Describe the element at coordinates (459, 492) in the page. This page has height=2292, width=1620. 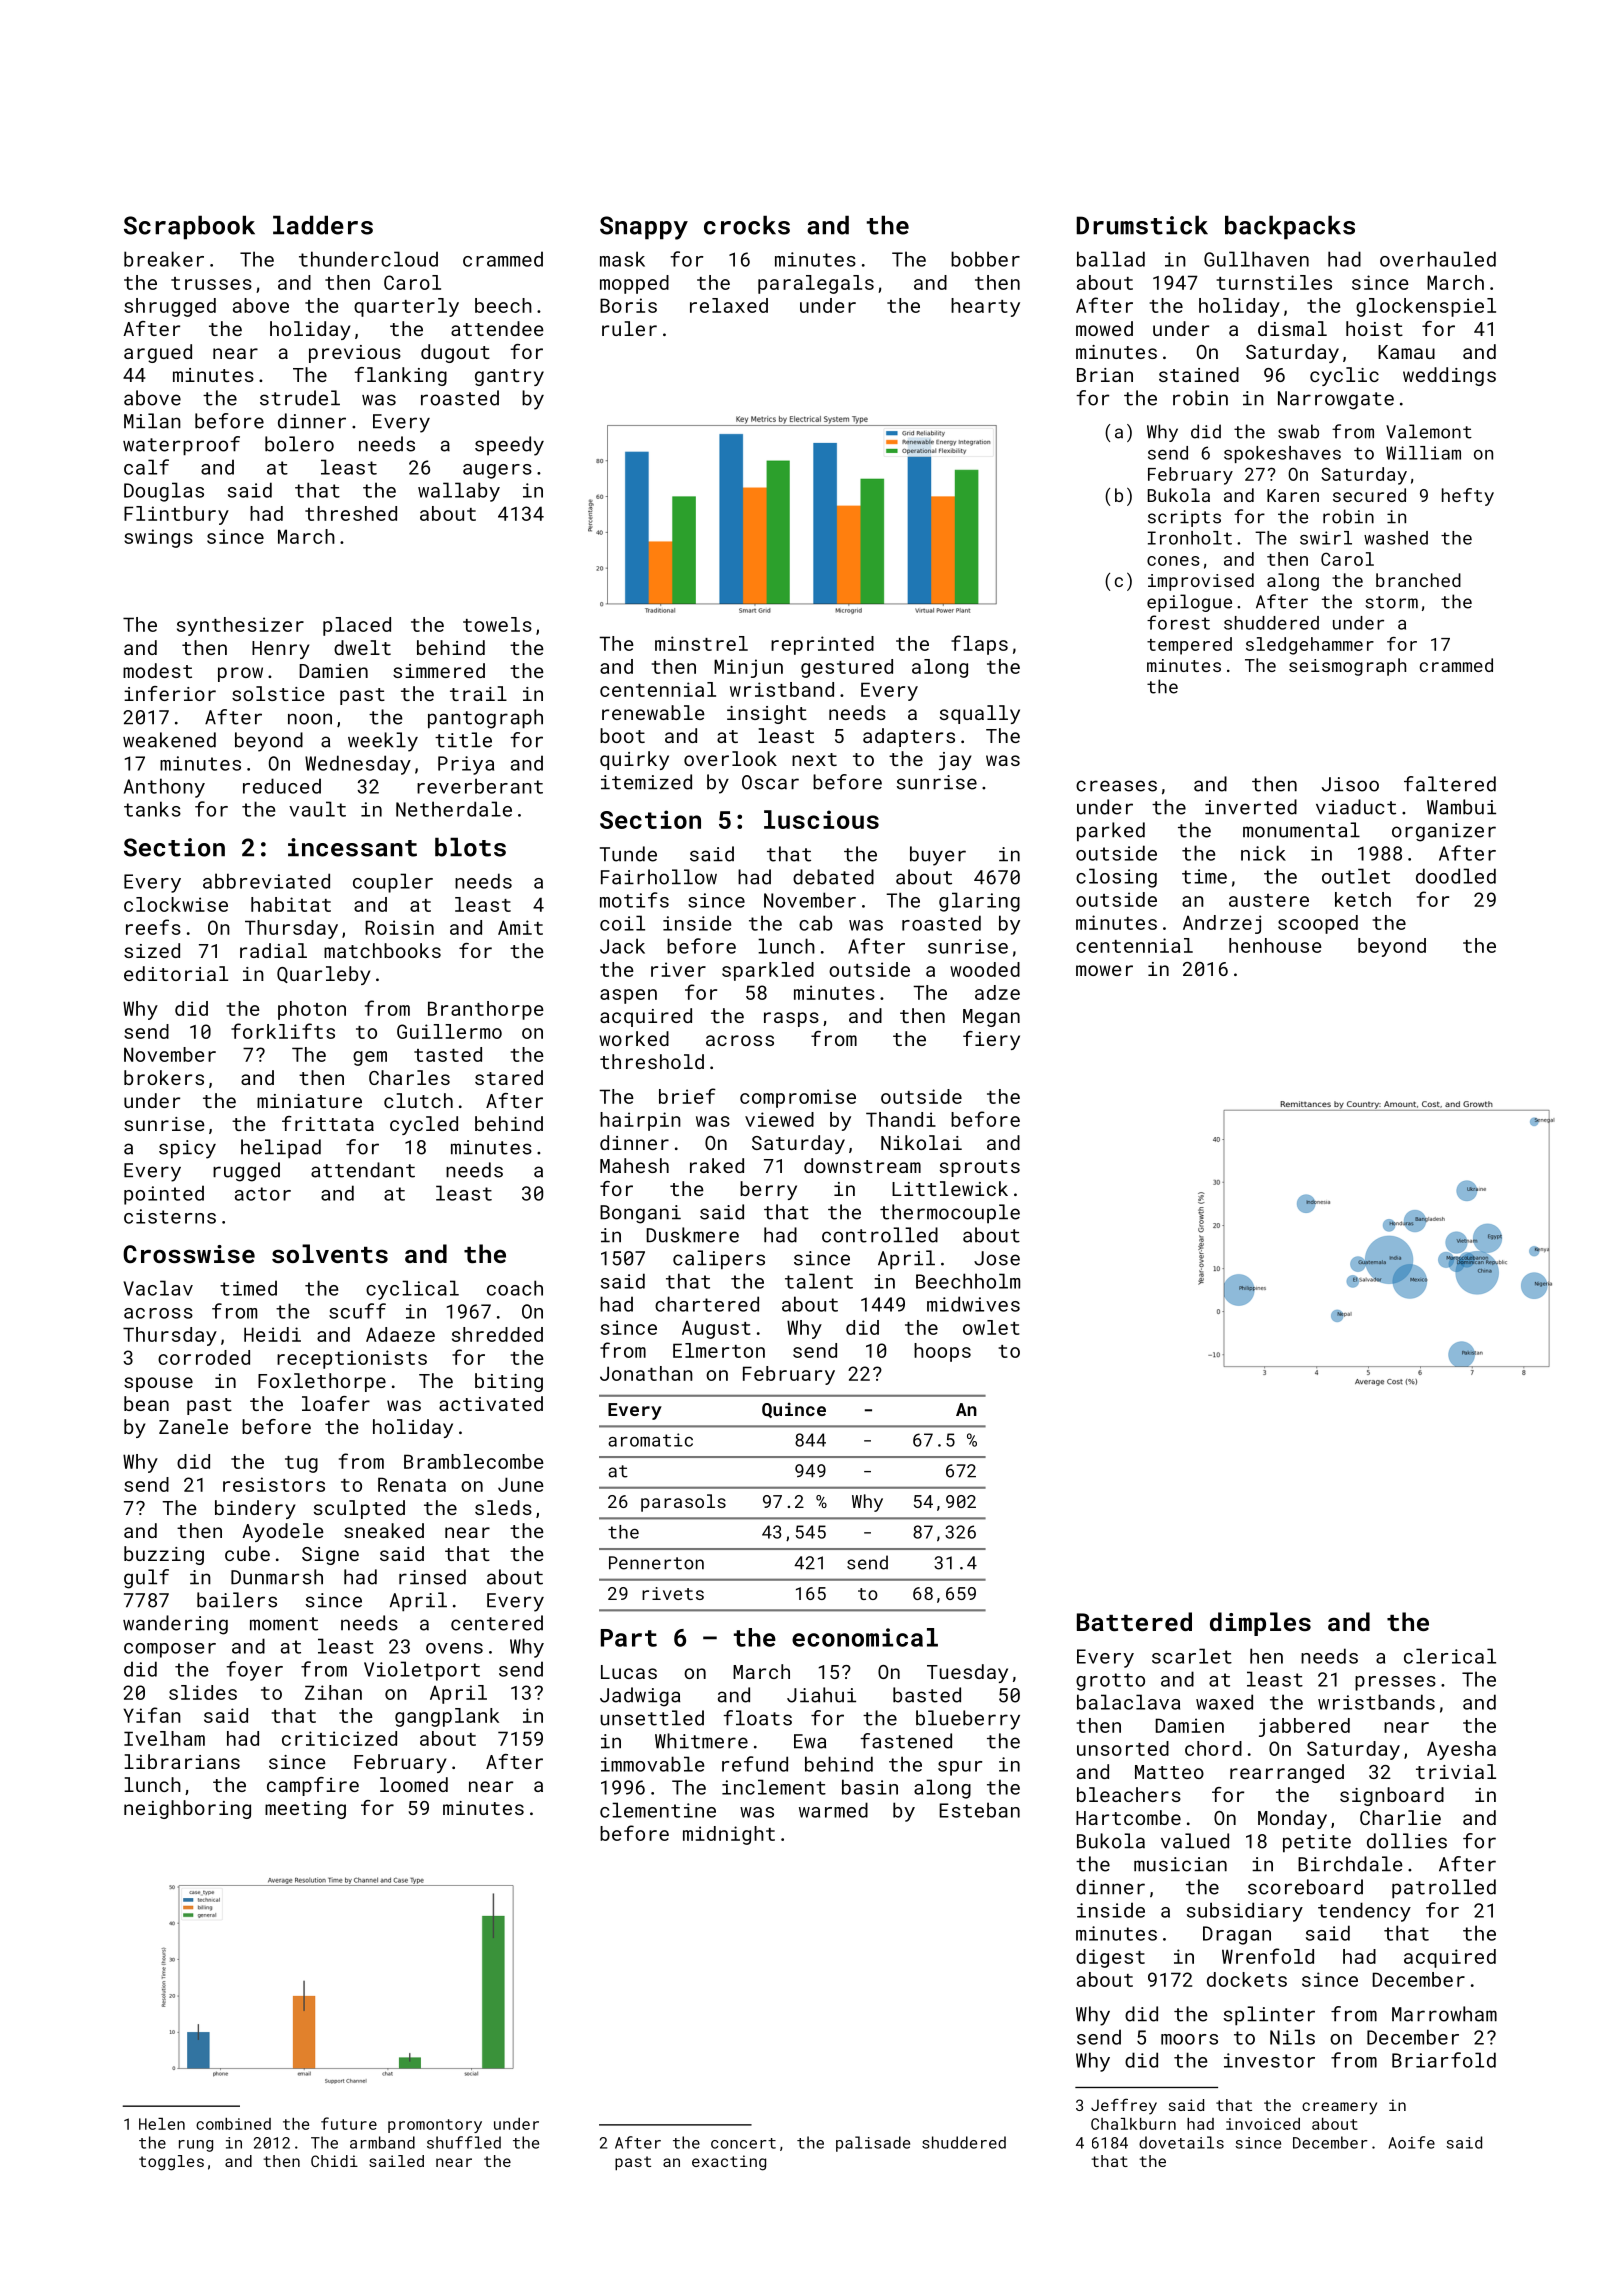
I see `wallaby` at that location.
